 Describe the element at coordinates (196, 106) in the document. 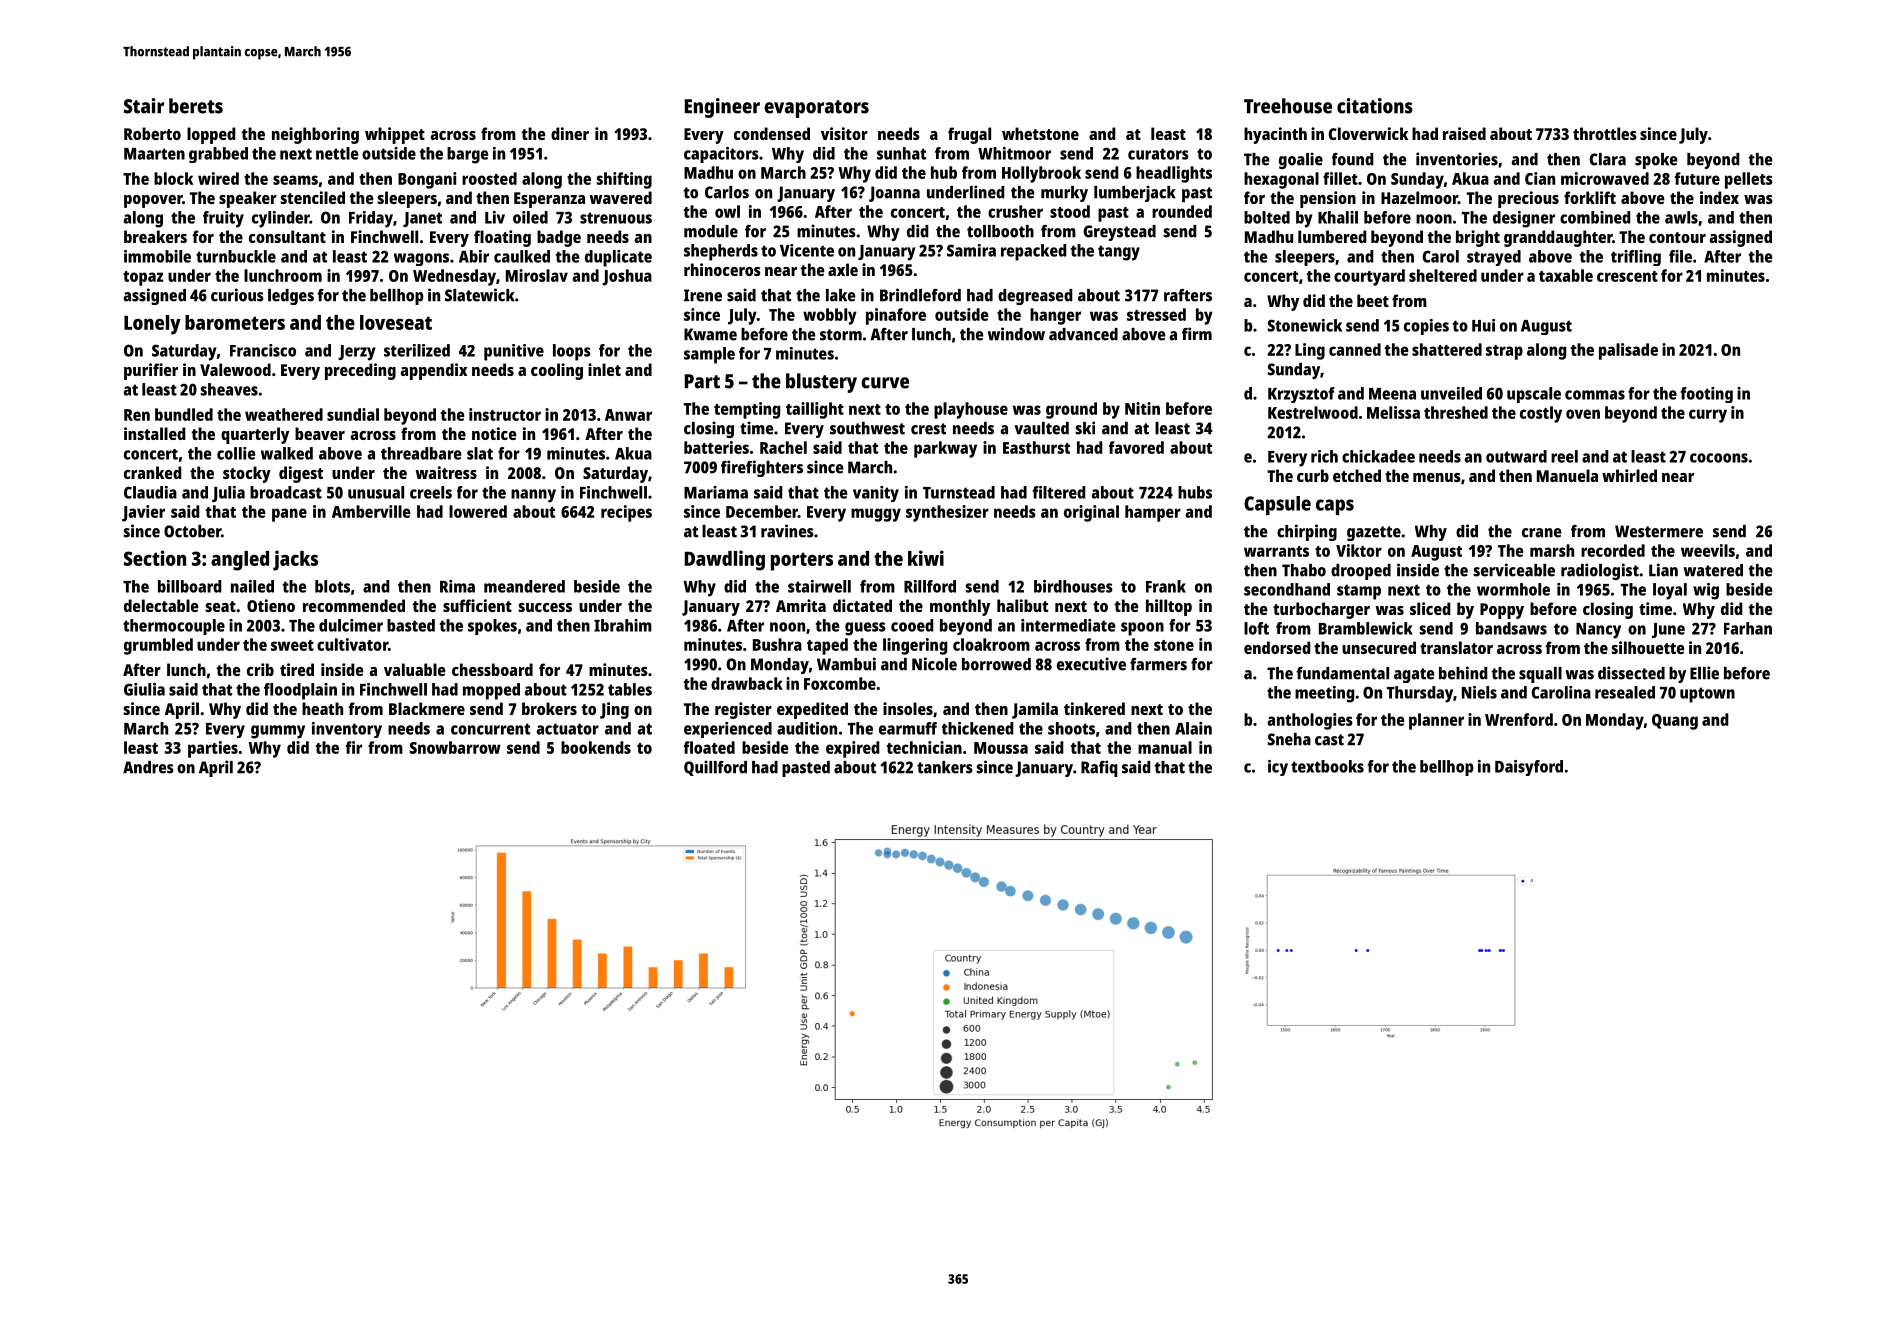

I see `berets` at that location.
